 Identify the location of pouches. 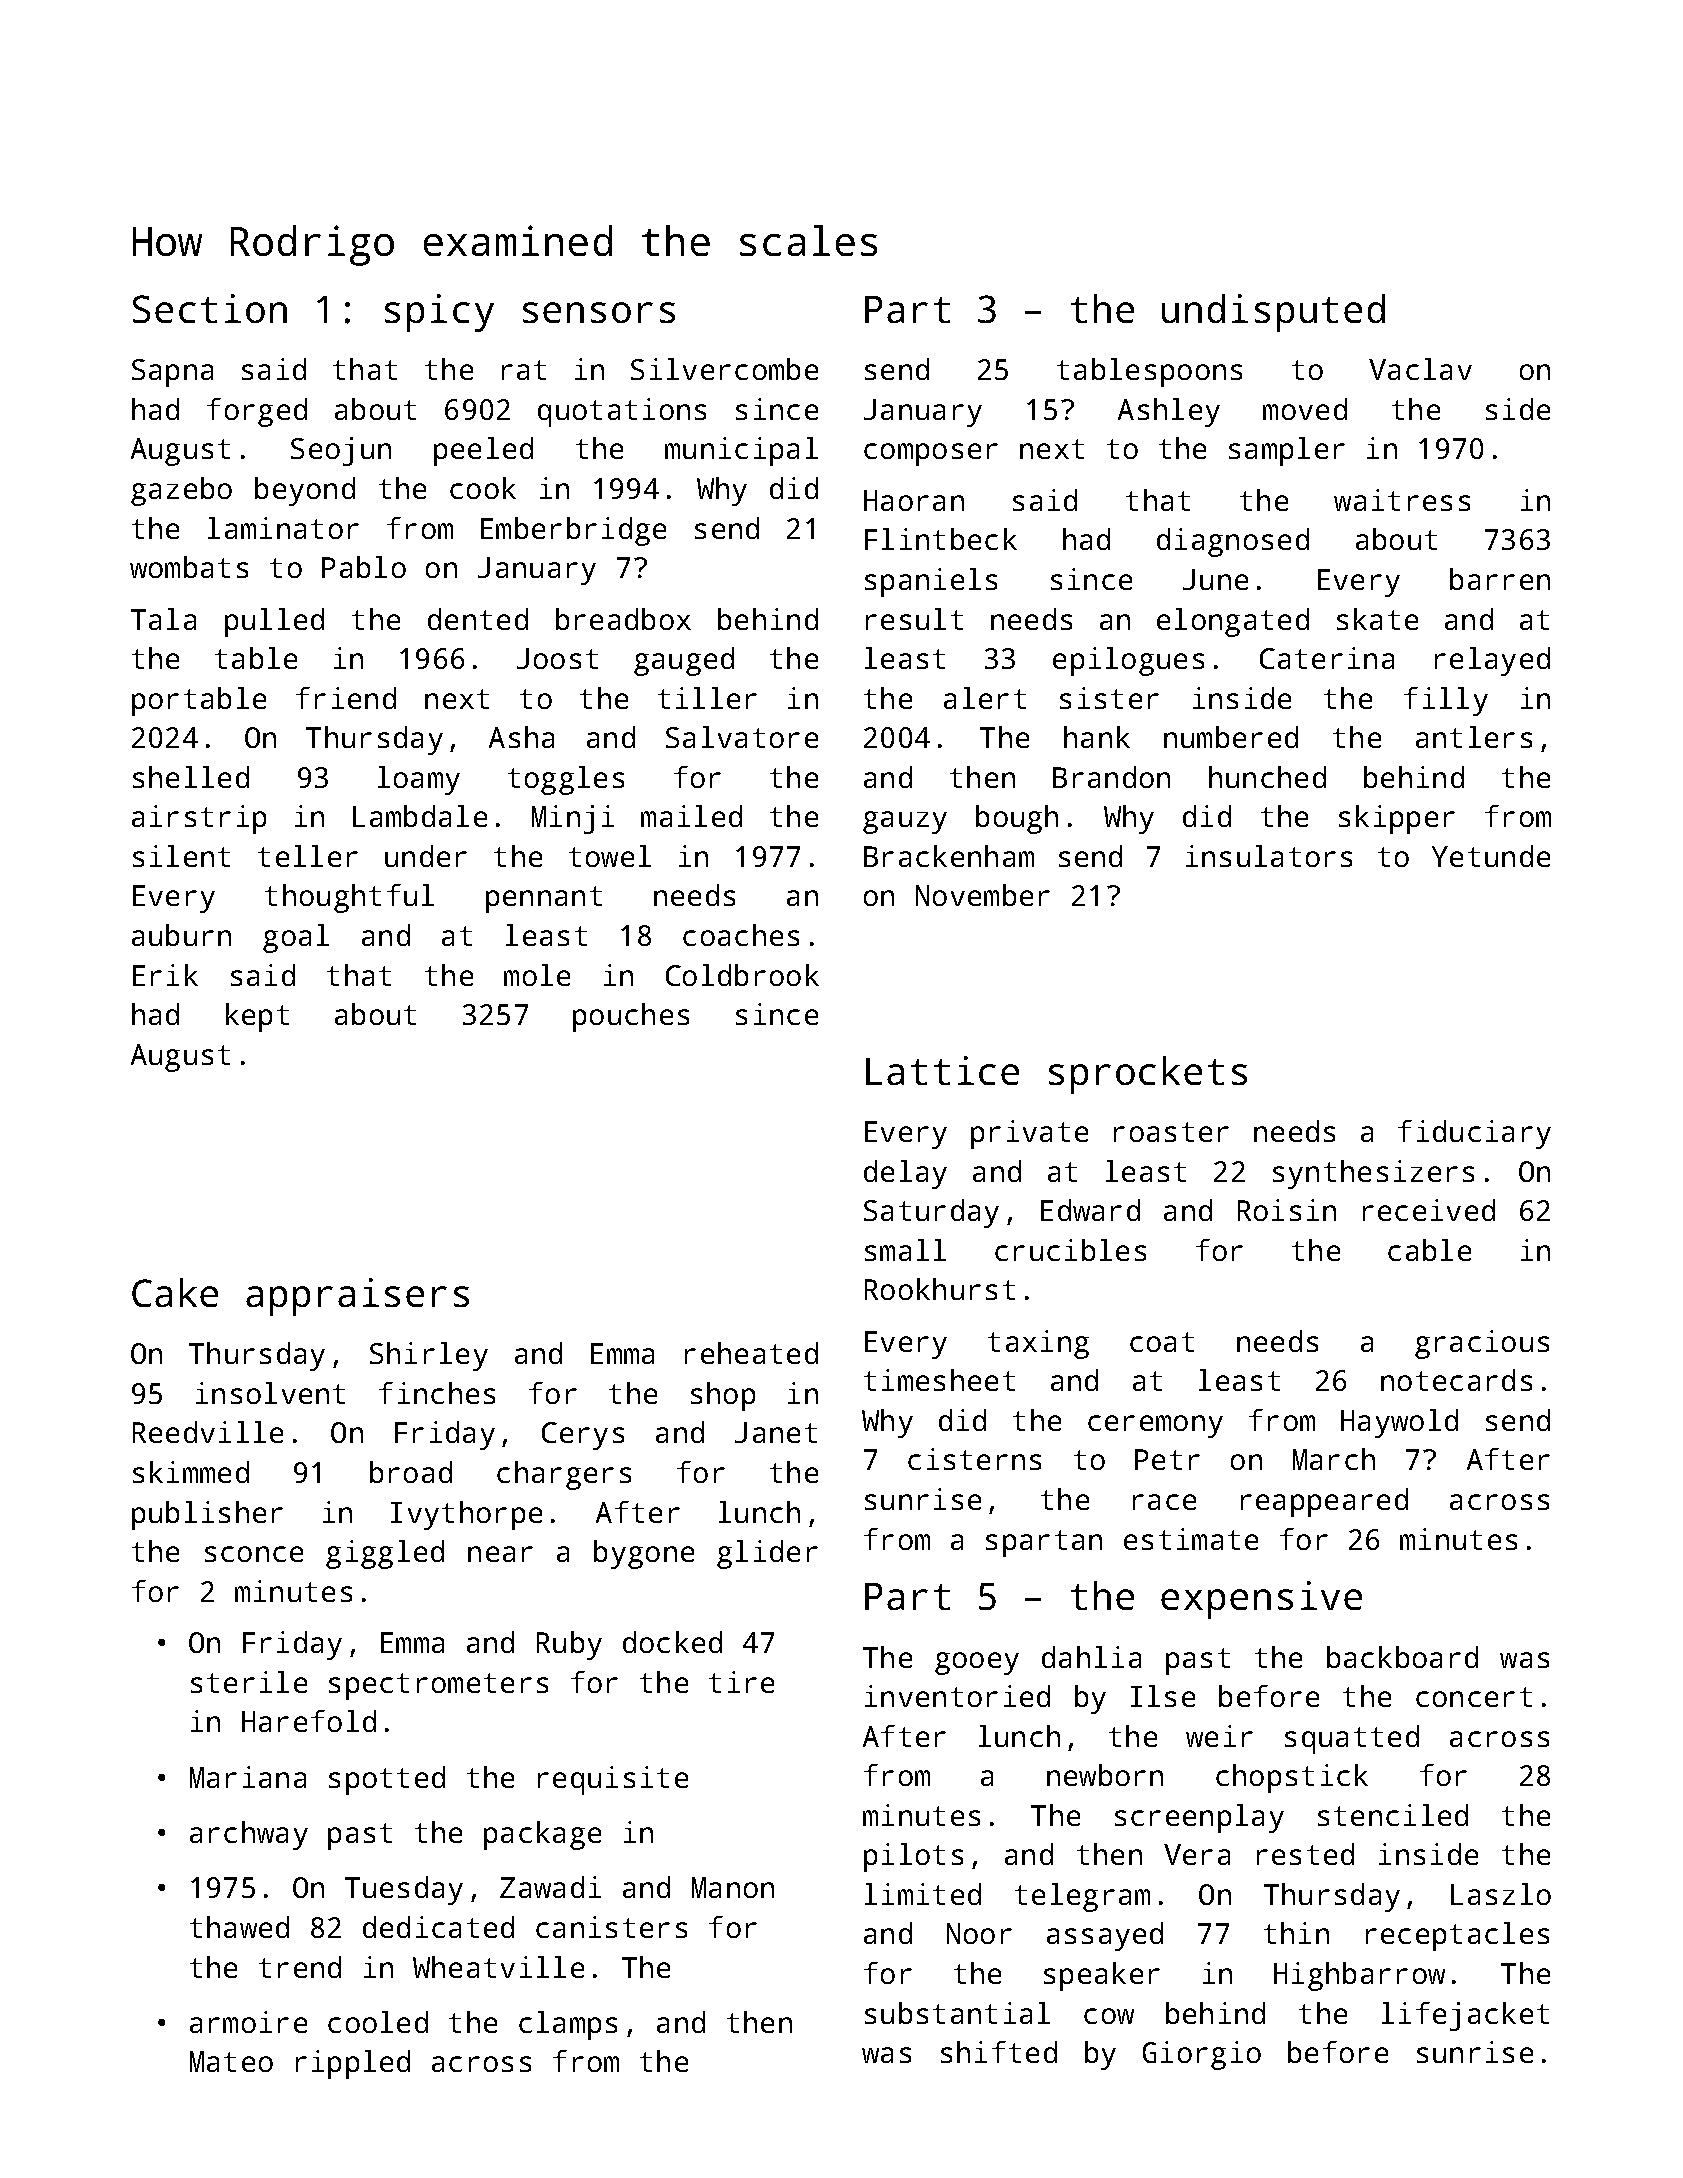
(631, 1017).
